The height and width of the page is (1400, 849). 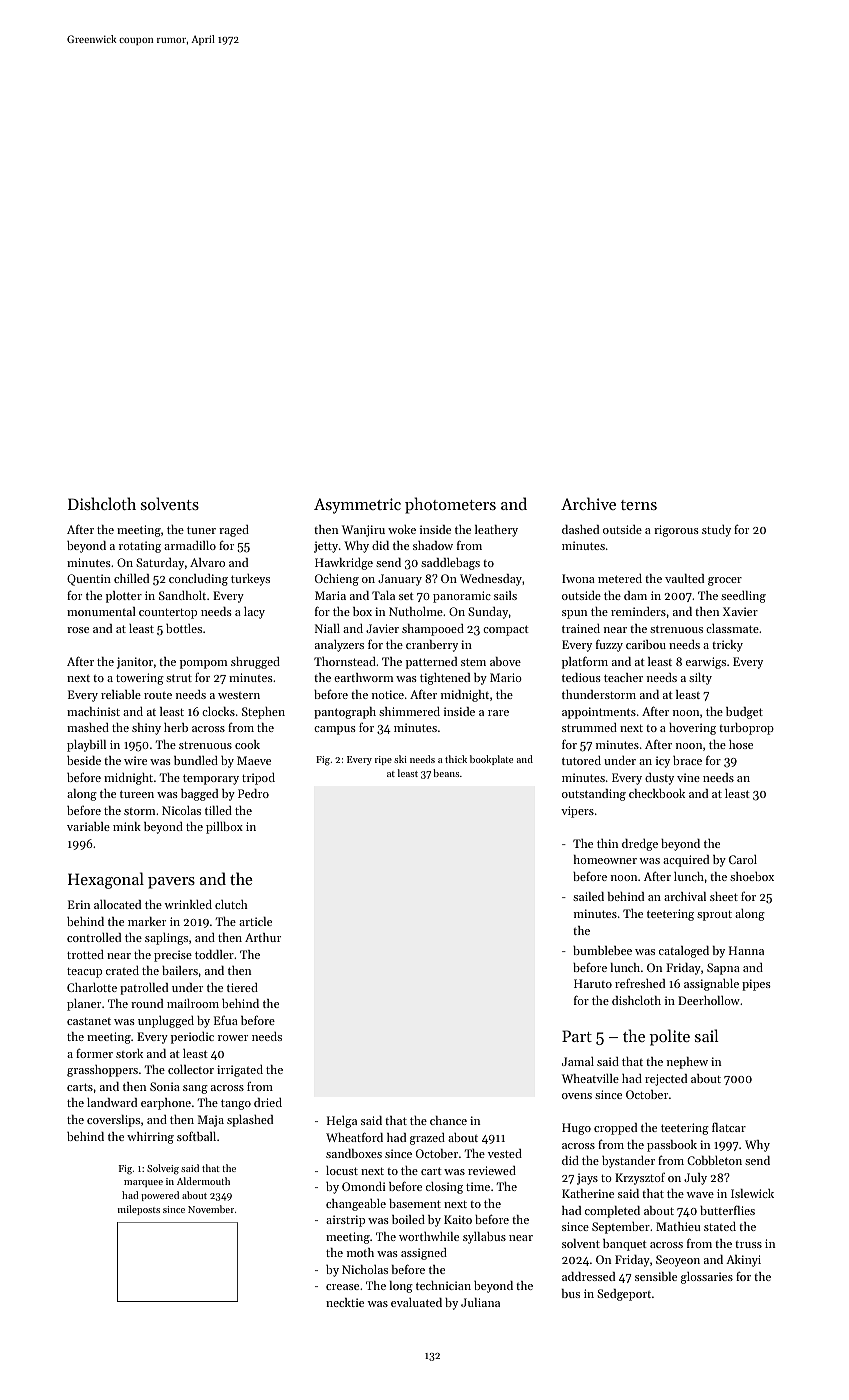 I want to click on cataloged, so click(x=684, y=952).
